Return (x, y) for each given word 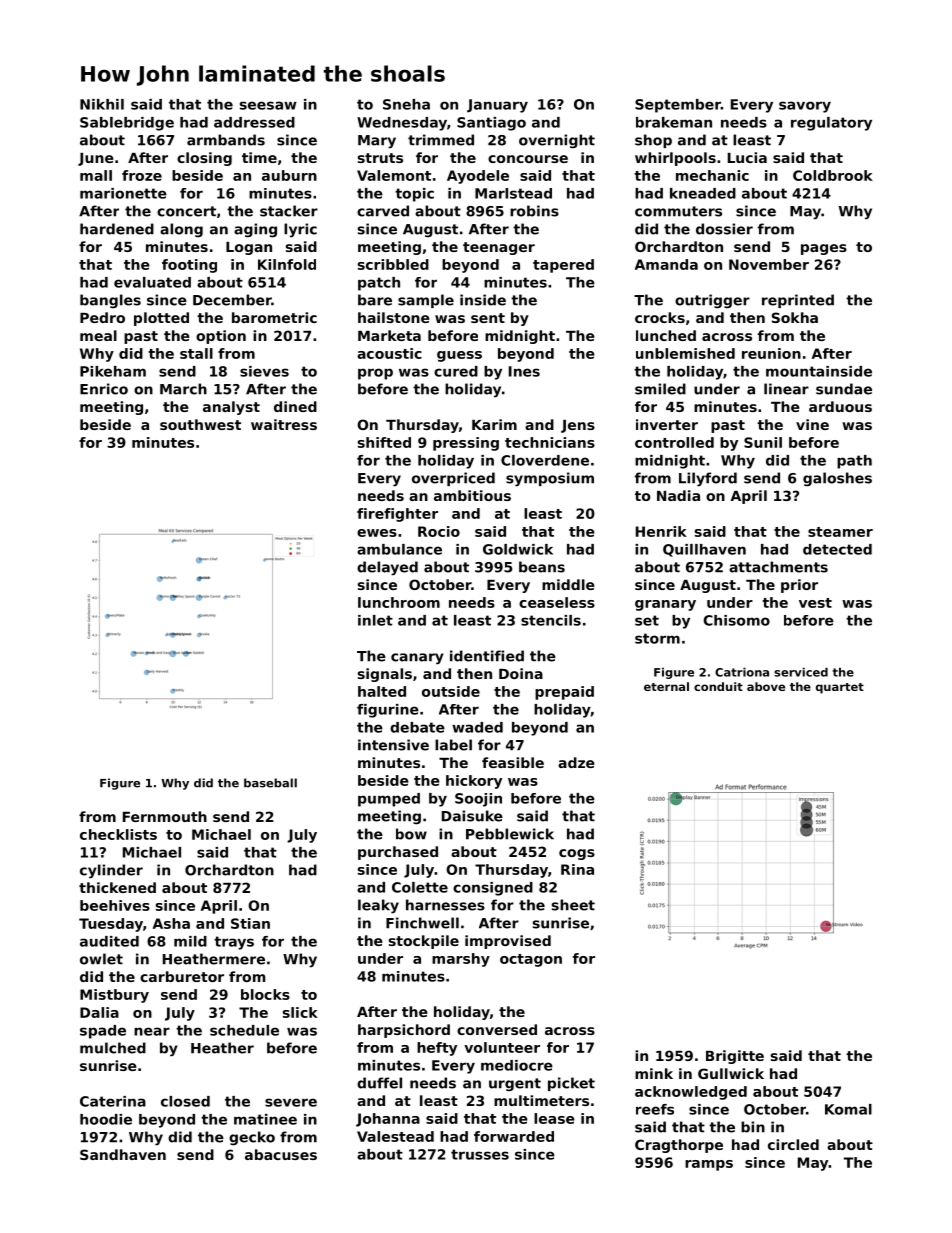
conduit (718, 686)
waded (477, 727)
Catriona (742, 672)
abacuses (281, 1154)
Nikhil (102, 104)
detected (837, 549)
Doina (521, 673)
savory (805, 107)
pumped (389, 800)
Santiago (491, 124)
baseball (270, 783)
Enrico (104, 389)
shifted (384, 442)
